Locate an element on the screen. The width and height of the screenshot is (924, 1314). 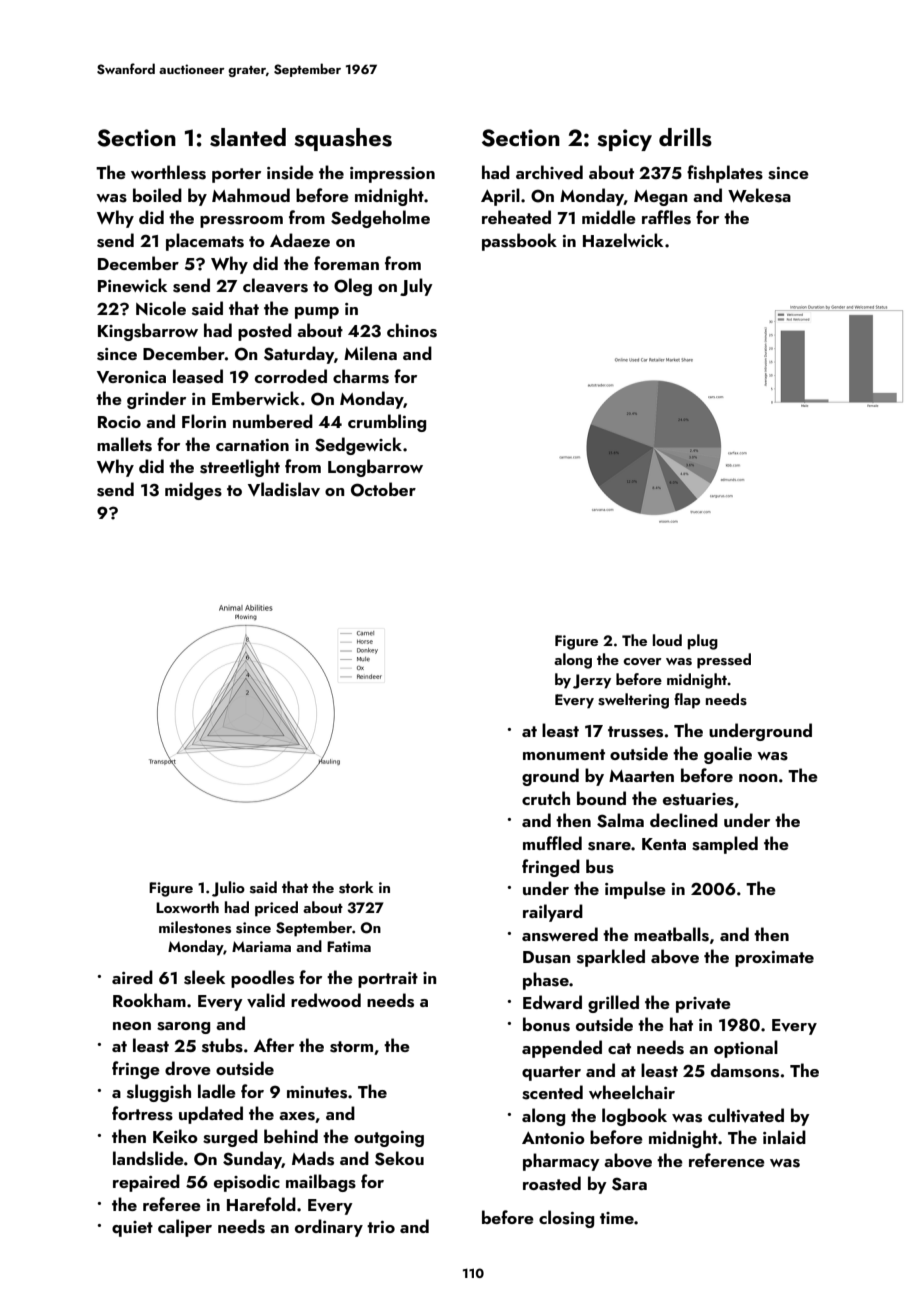
Vladislav is located at coordinates (284, 489).
